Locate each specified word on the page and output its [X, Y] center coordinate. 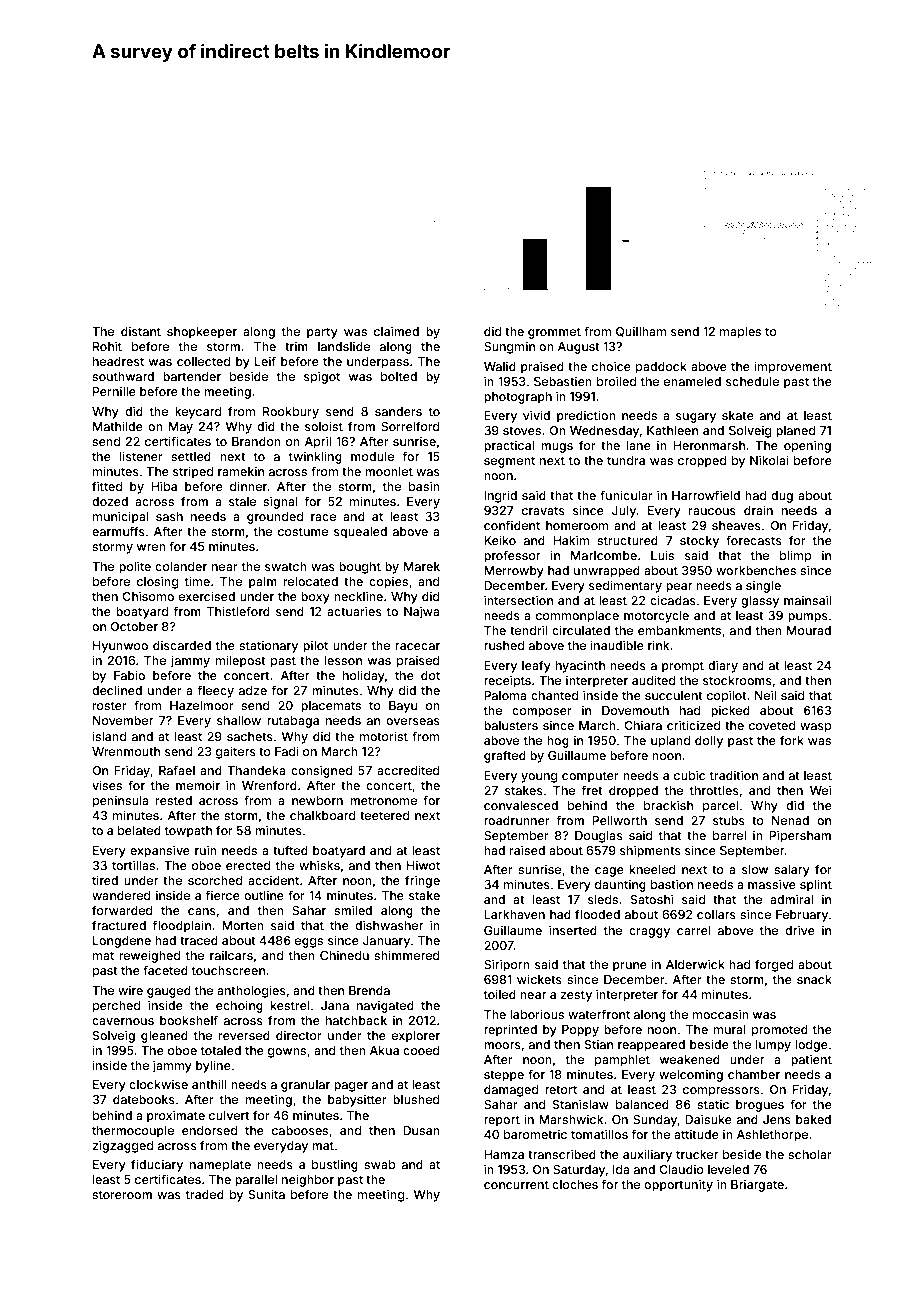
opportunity [678, 1185]
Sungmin [509, 347]
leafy [536, 666]
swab [379, 1164]
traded [205, 1194]
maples [740, 333]
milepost [241, 661]
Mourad [809, 630]
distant [141, 331]
